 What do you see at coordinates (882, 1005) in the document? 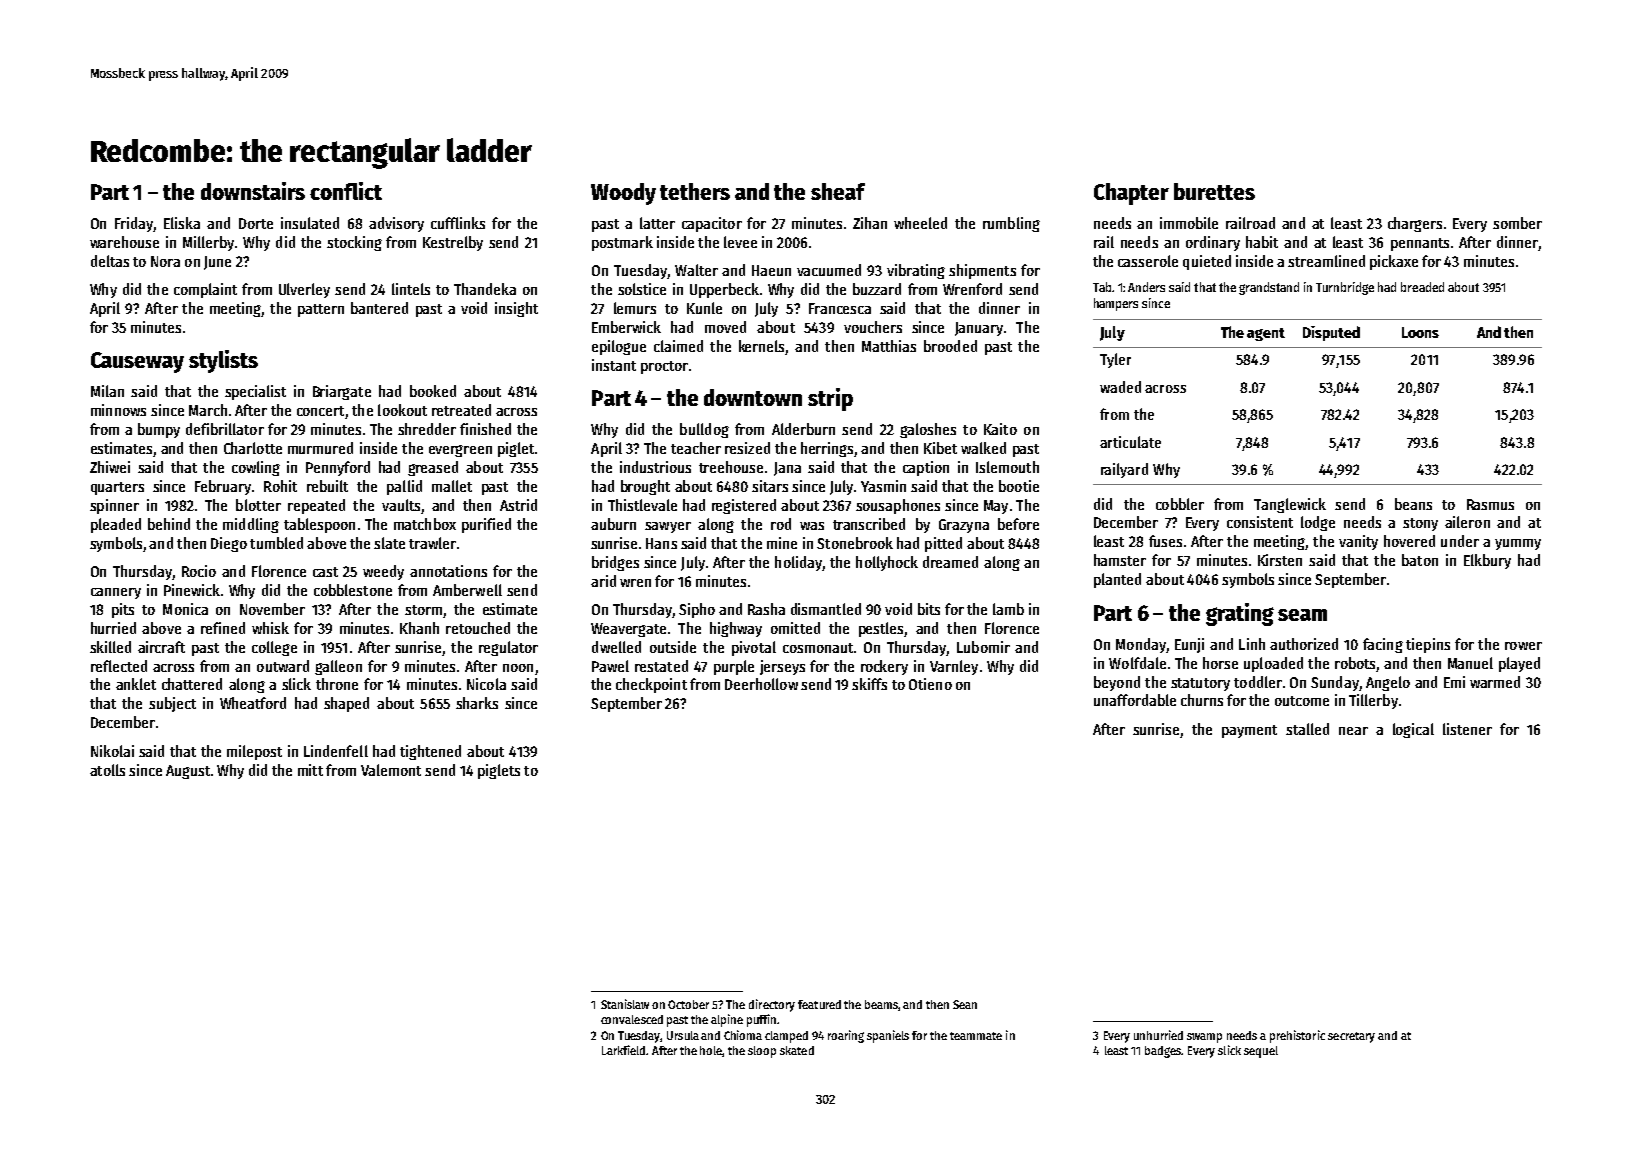
I see `beams` at bounding box center [882, 1005].
